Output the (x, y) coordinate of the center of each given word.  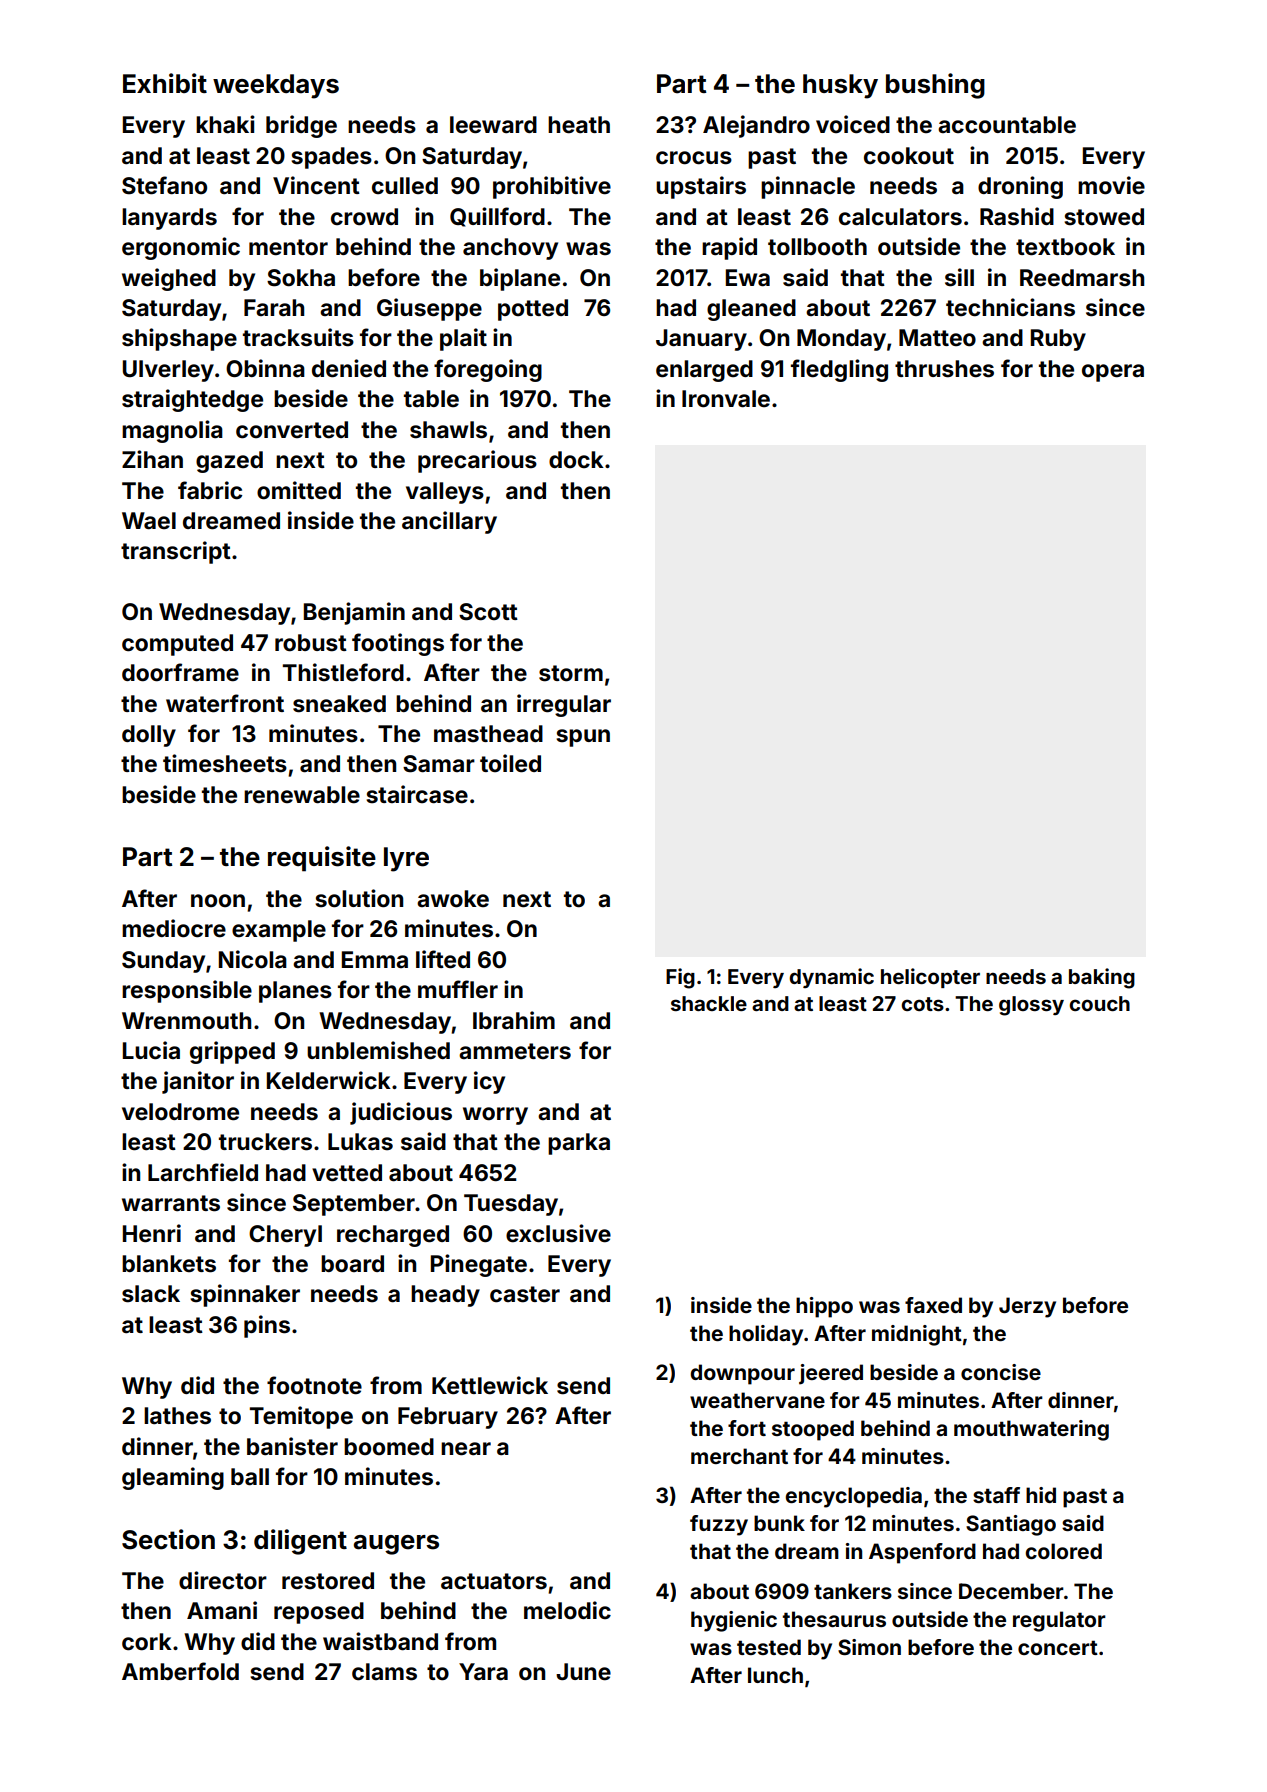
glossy (1031, 1006)
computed (177, 645)
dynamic (831, 978)
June (583, 1672)
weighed (169, 279)
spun (583, 738)
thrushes (944, 369)
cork (147, 1642)
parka (579, 1144)
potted (533, 310)
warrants (171, 1203)
